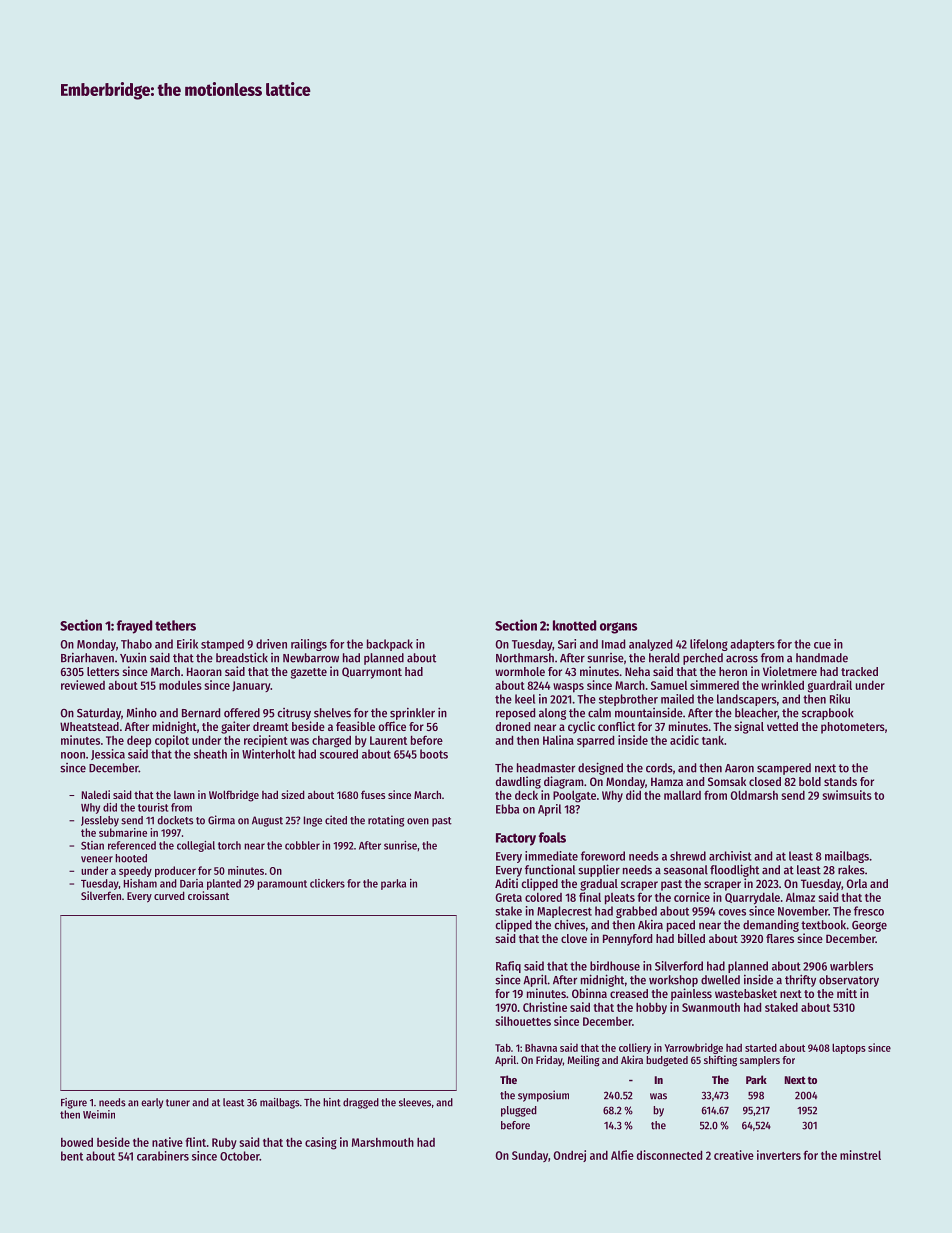 The image size is (952, 1233). Describe the element at coordinates (72, 1156) in the image. I see `bent` at that location.
